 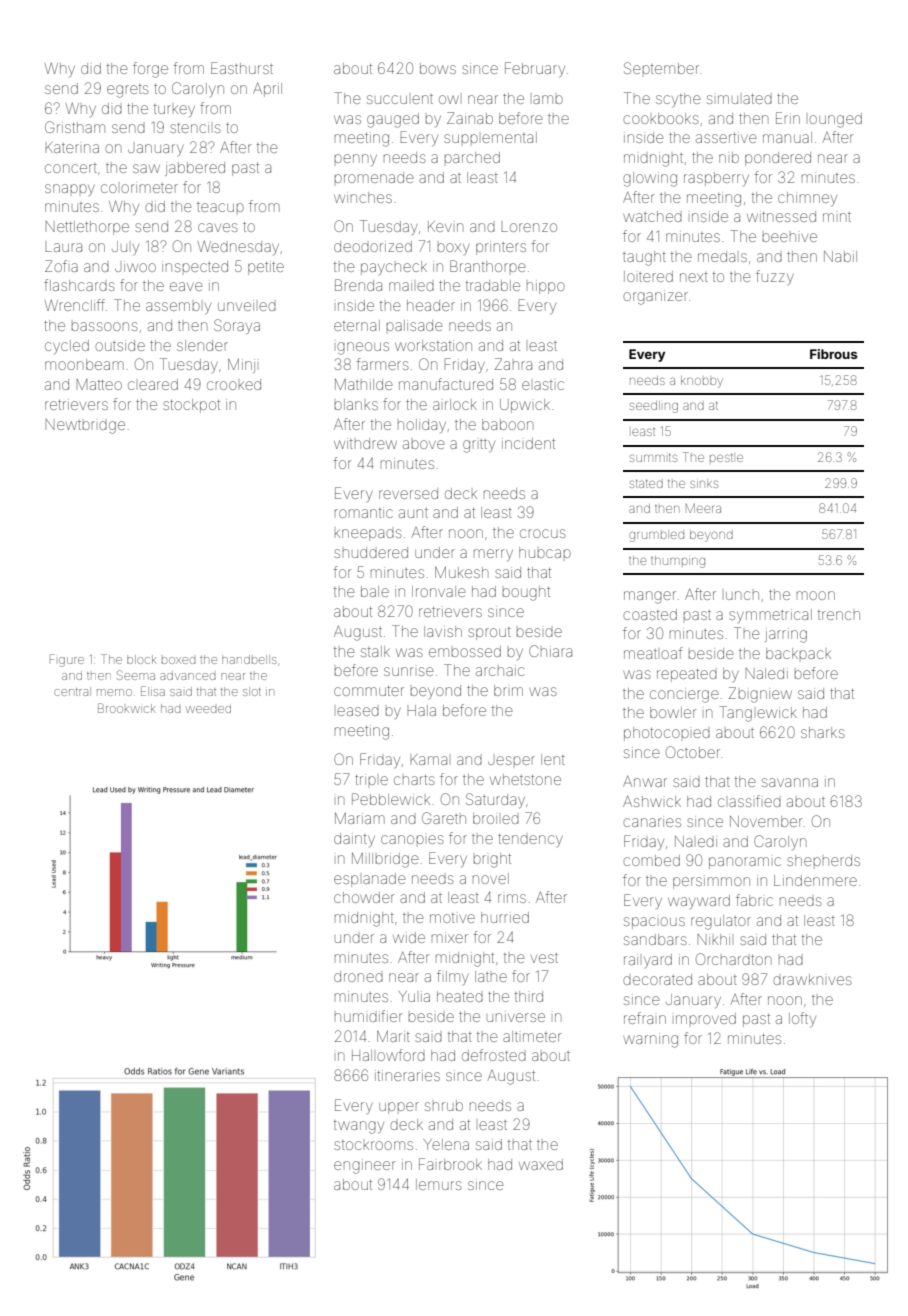 I want to click on triple, so click(x=371, y=779).
